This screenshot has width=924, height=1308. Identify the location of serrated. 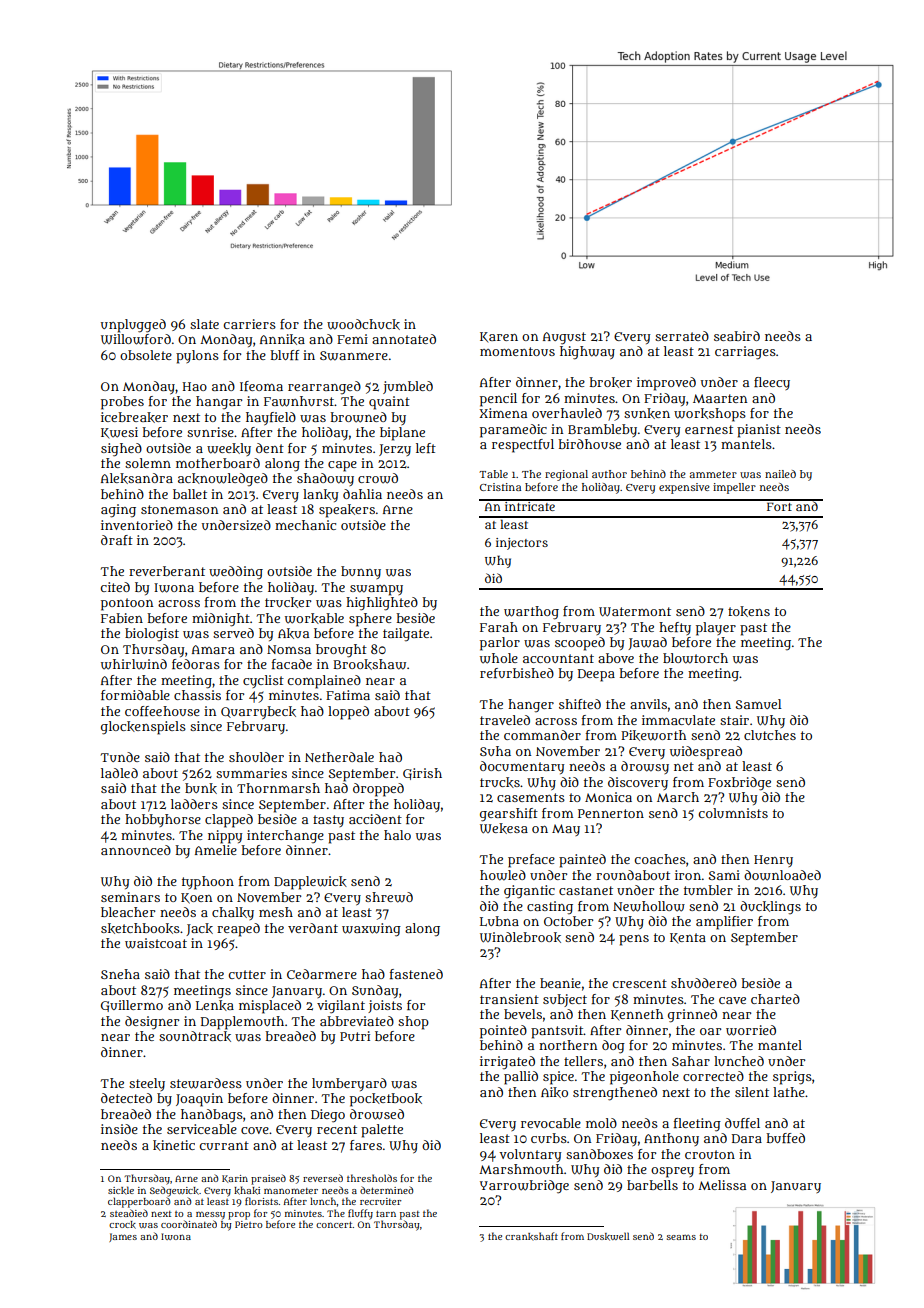
(682, 336).
